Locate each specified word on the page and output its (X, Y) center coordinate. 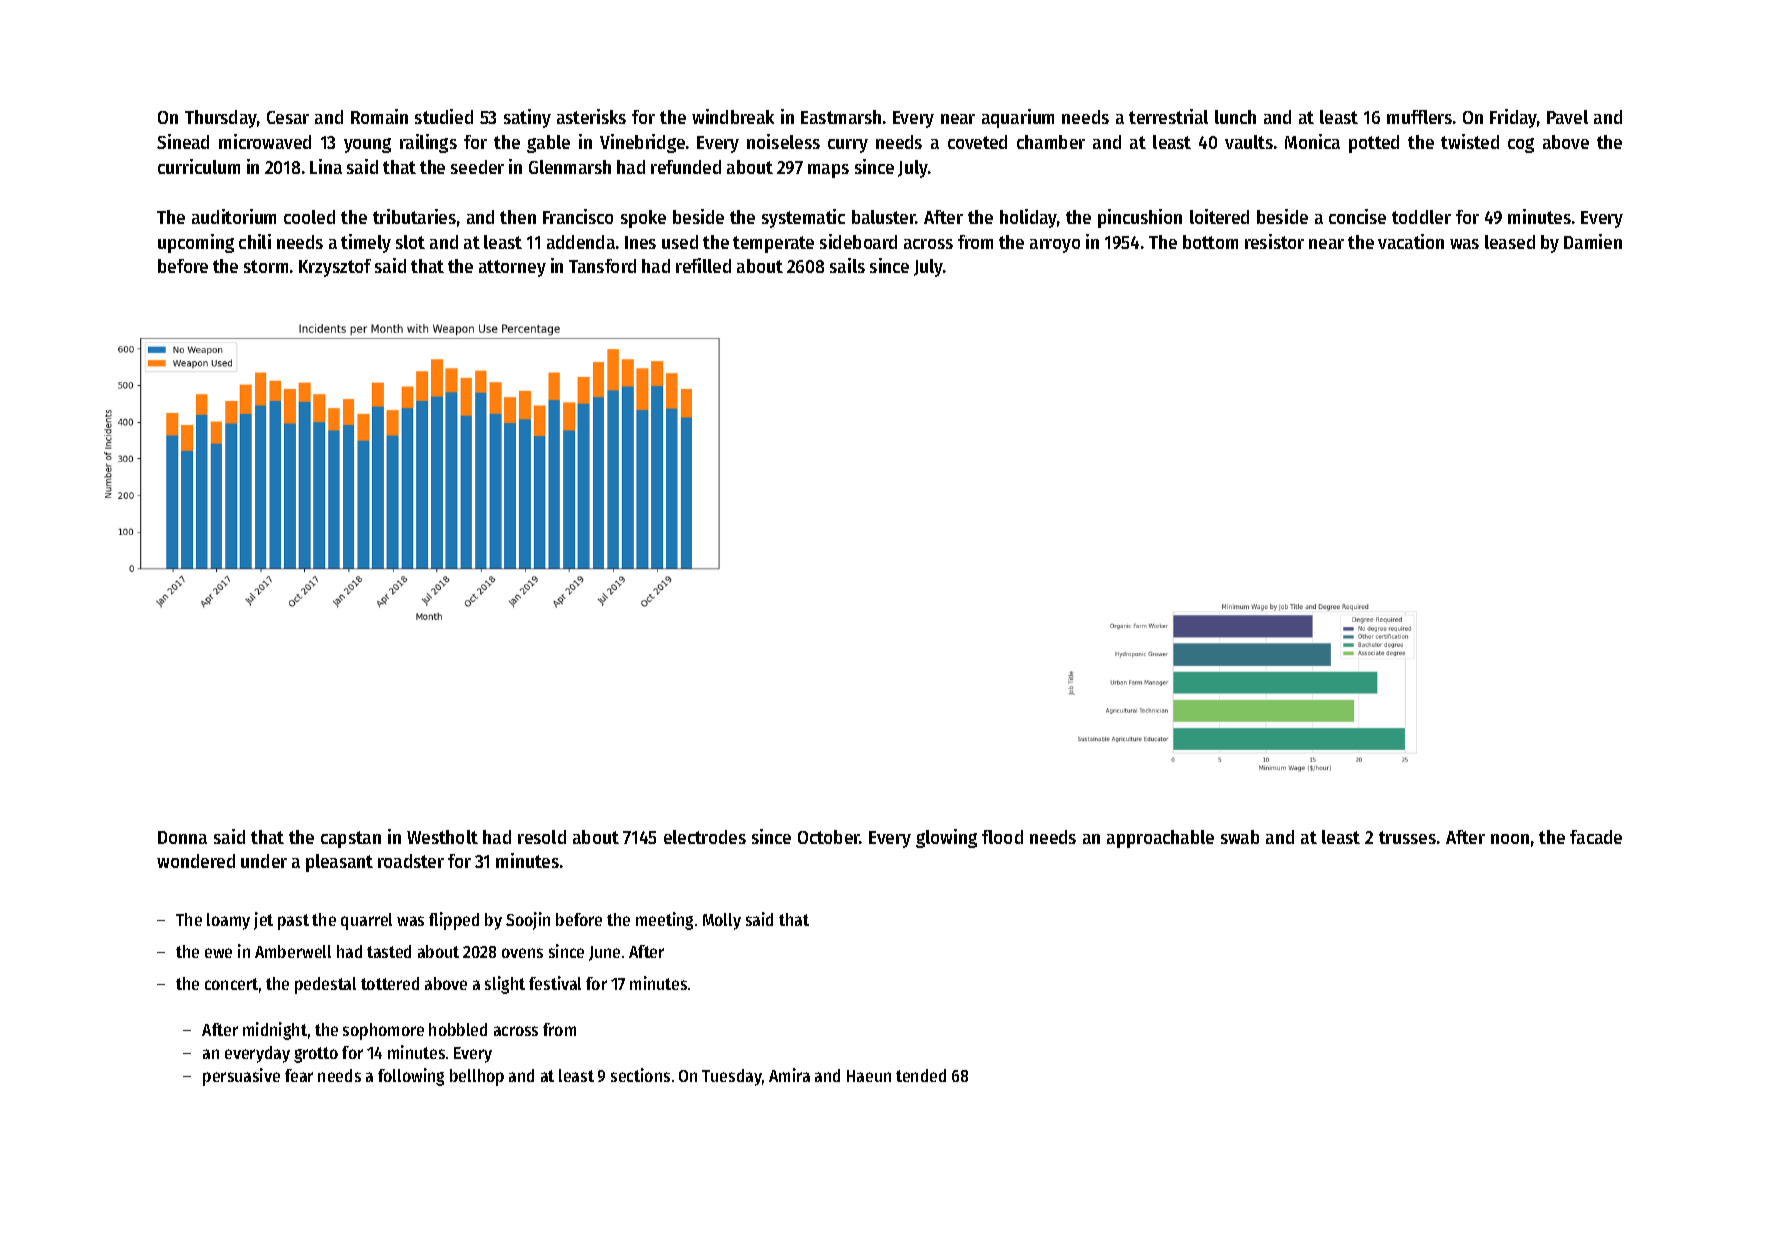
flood (1002, 837)
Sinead (183, 141)
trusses (1407, 837)
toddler (1421, 217)
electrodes (705, 837)
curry (848, 146)
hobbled (458, 1029)
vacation (1411, 241)
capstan (351, 839)
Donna (182, 837)
